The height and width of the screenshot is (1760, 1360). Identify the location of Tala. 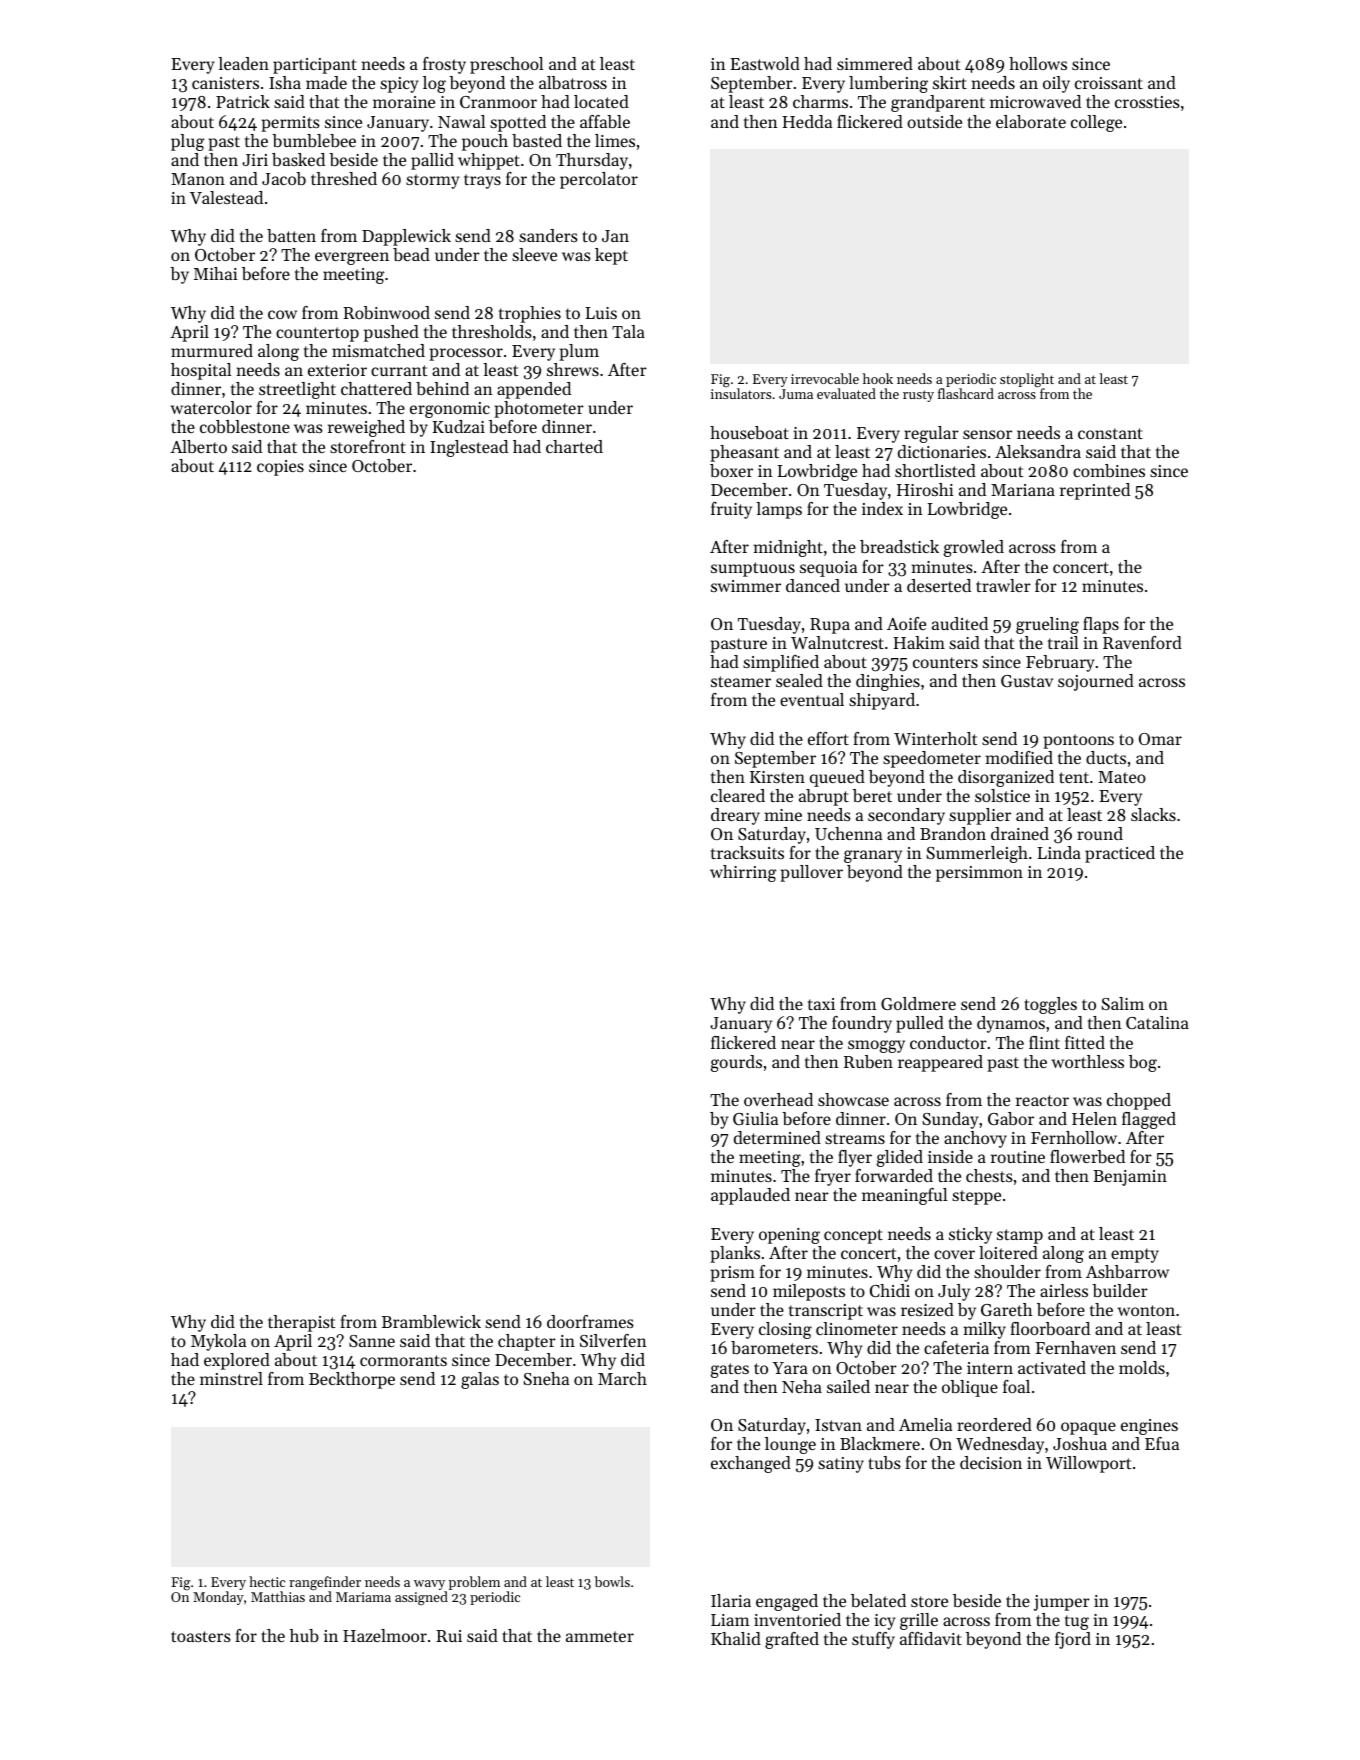
(628, 331).
